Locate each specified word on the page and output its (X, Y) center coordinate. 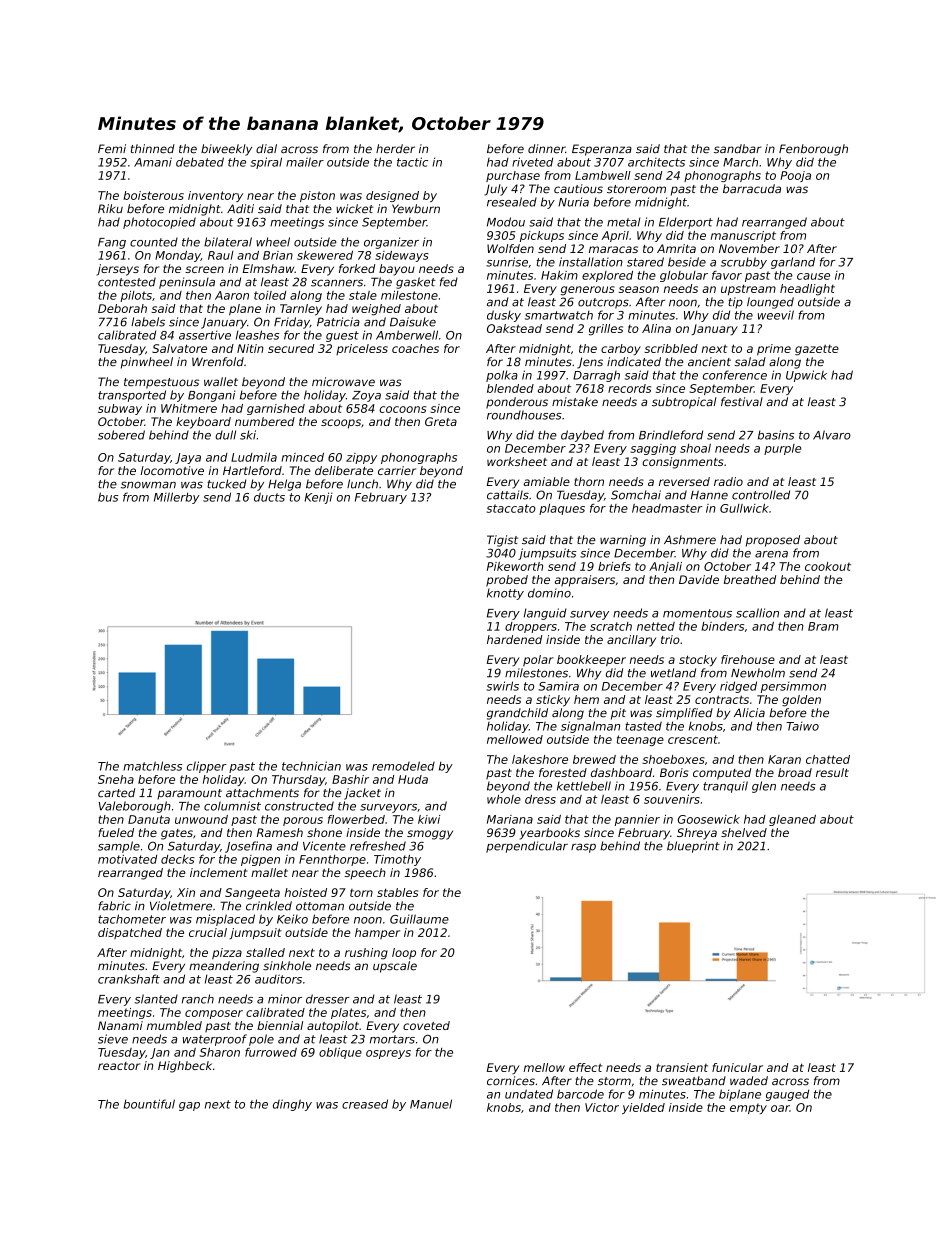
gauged (787, 1095)
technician (311, 766)
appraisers (585, 581)
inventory (215, 196)
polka (502, 376)
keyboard (203, 423)
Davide (699, 579)
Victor (602, 1107)
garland (793, 263)
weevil (776, 315)
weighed (376, 310)
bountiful (149, 1104)
